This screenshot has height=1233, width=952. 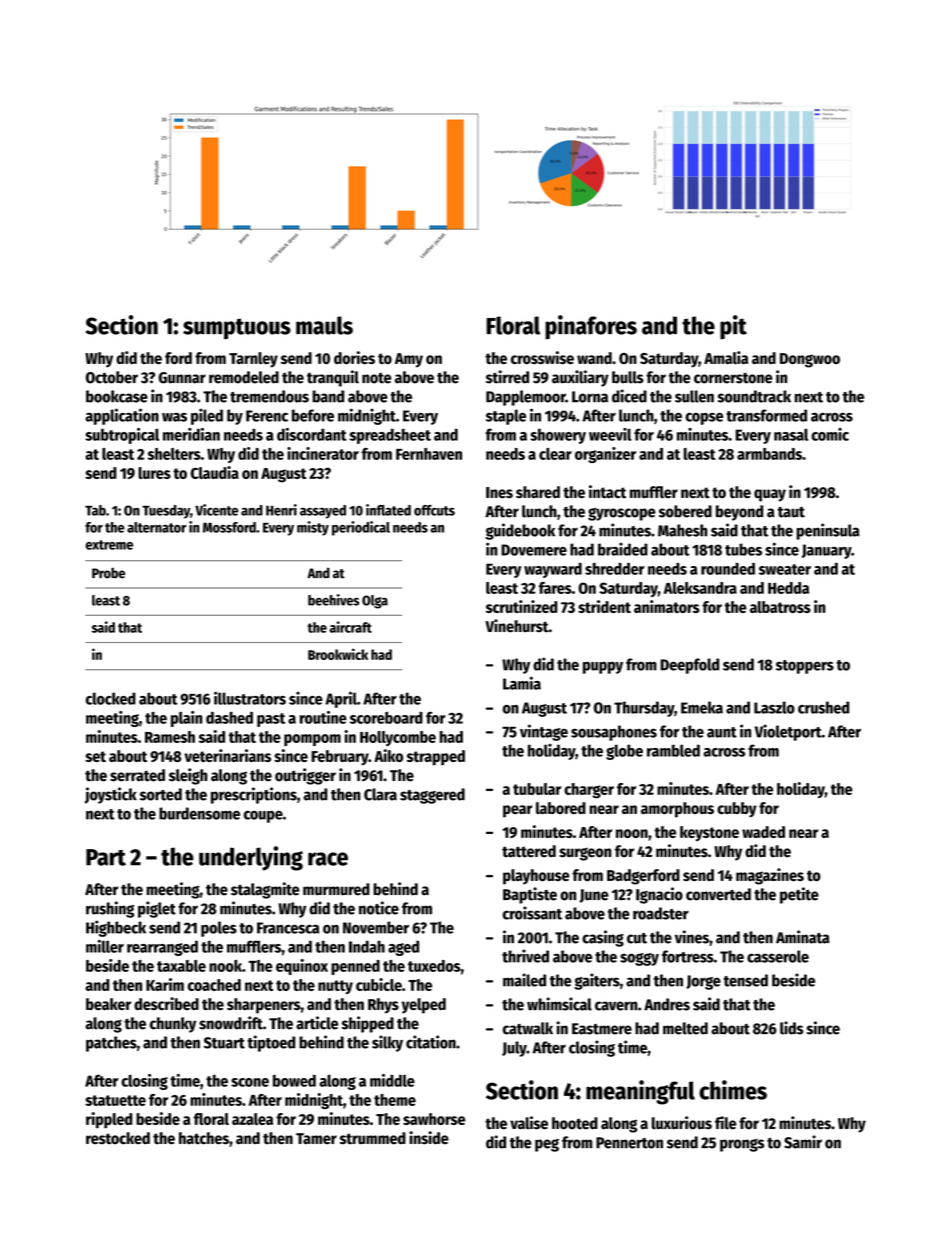 I want to click on Dapplemoor, so click(x=526, y=398).
